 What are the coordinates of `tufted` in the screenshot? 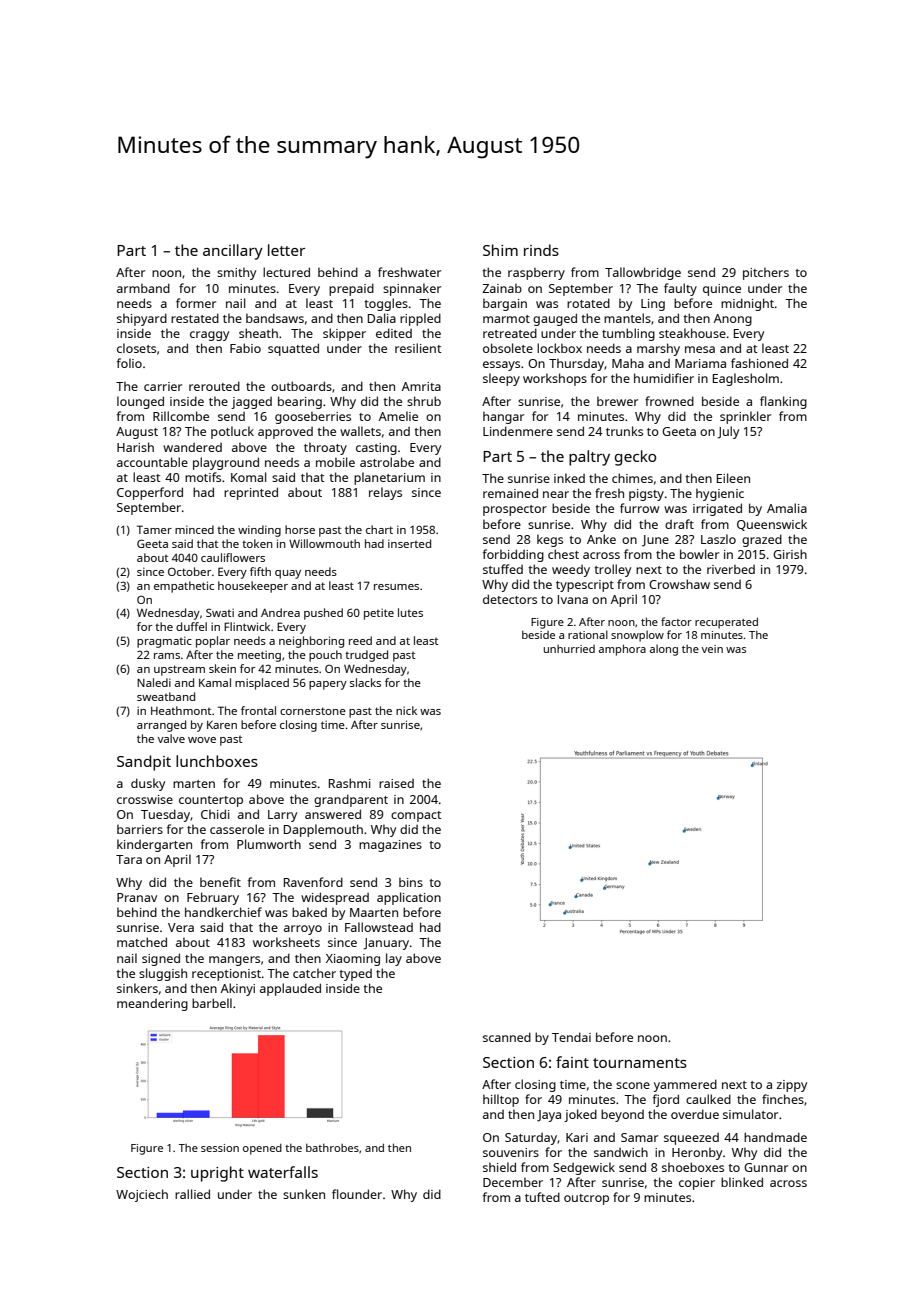 It's located at (542, 1197).
